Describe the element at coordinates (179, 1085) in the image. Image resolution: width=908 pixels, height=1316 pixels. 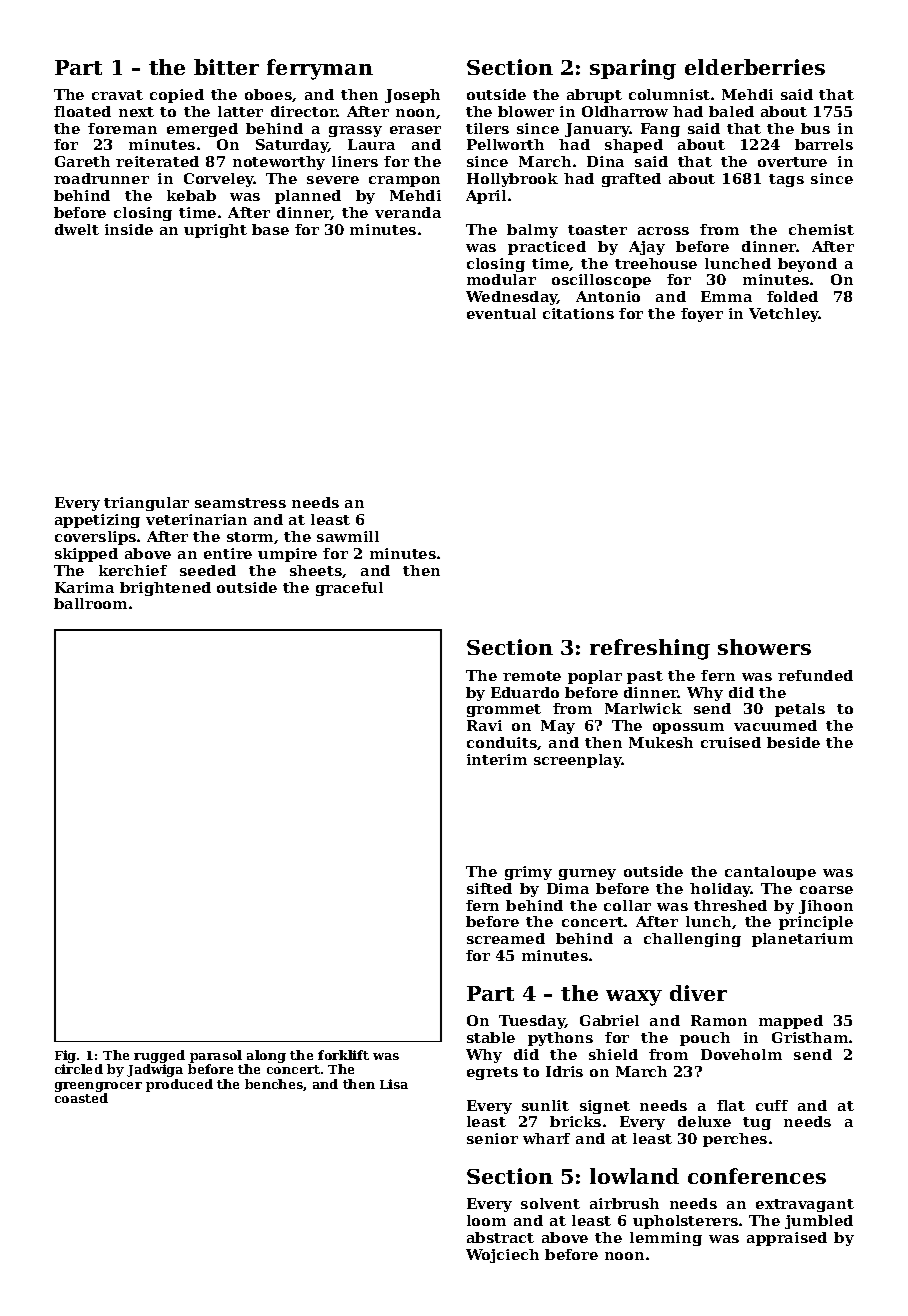
I see `produced` at that location.
